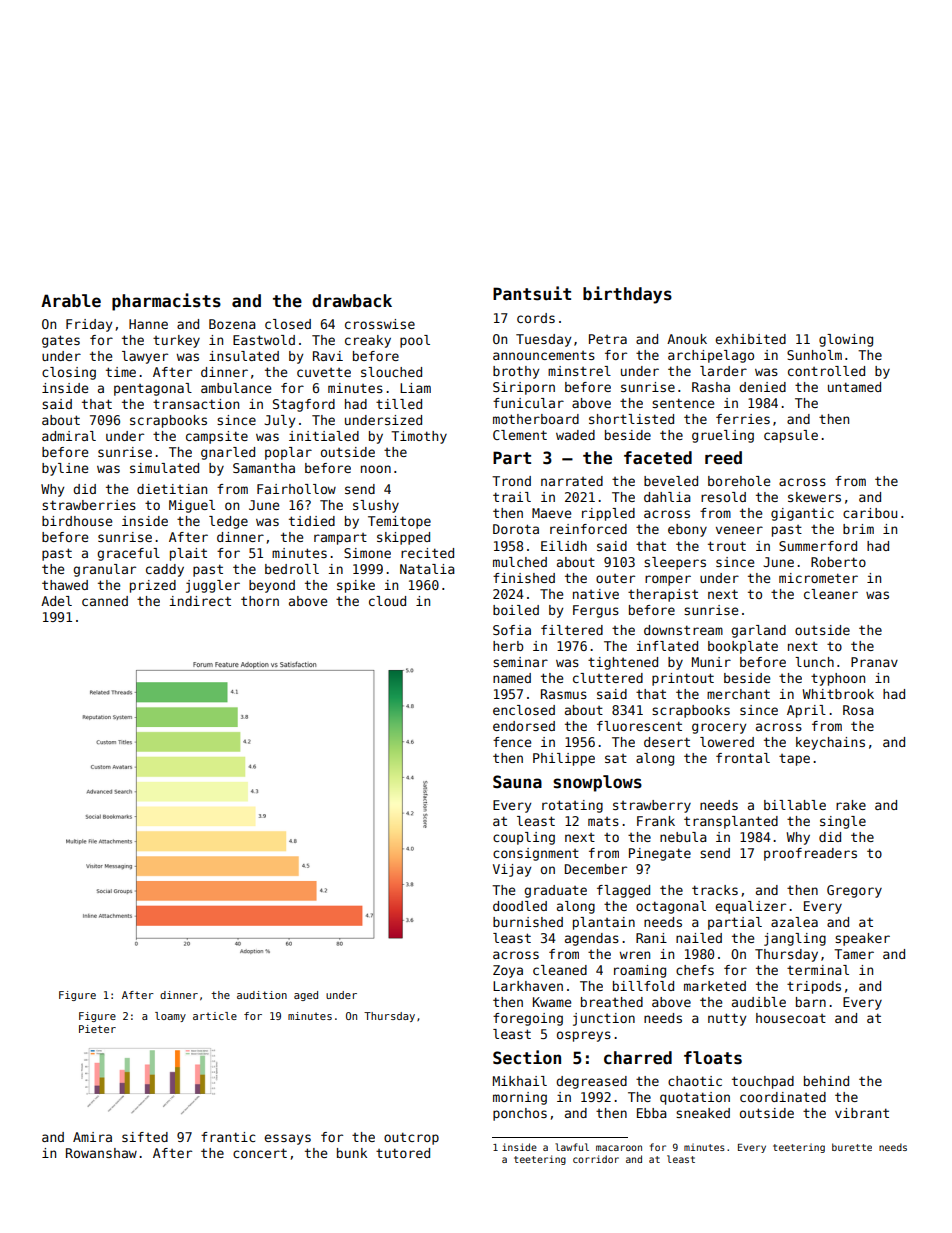 The height and width of the document is (1233, 952). Describe the element at coordinates (851, 805) in the document. I see `rake` at that location.
